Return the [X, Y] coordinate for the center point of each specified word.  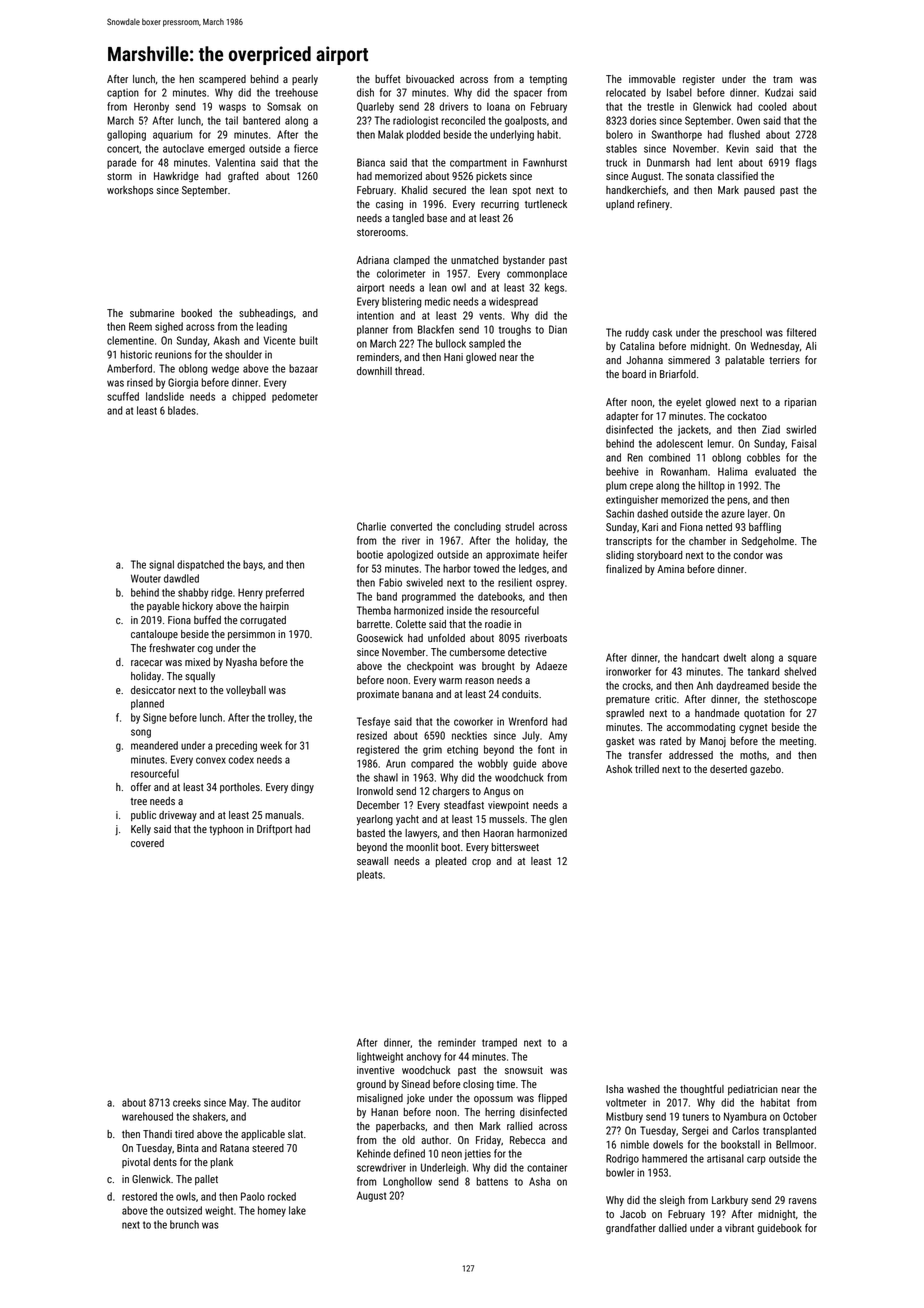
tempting [548, 80]
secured [449, 190]
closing [478, 1085]
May [238, 1103]
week [271, 745]
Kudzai [779, 92]
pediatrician [753, 1090]
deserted [728, 769]
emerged [226, 149]
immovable [652, 79]
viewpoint [508, 806]
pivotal [136, 1163]
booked [196, 313]
